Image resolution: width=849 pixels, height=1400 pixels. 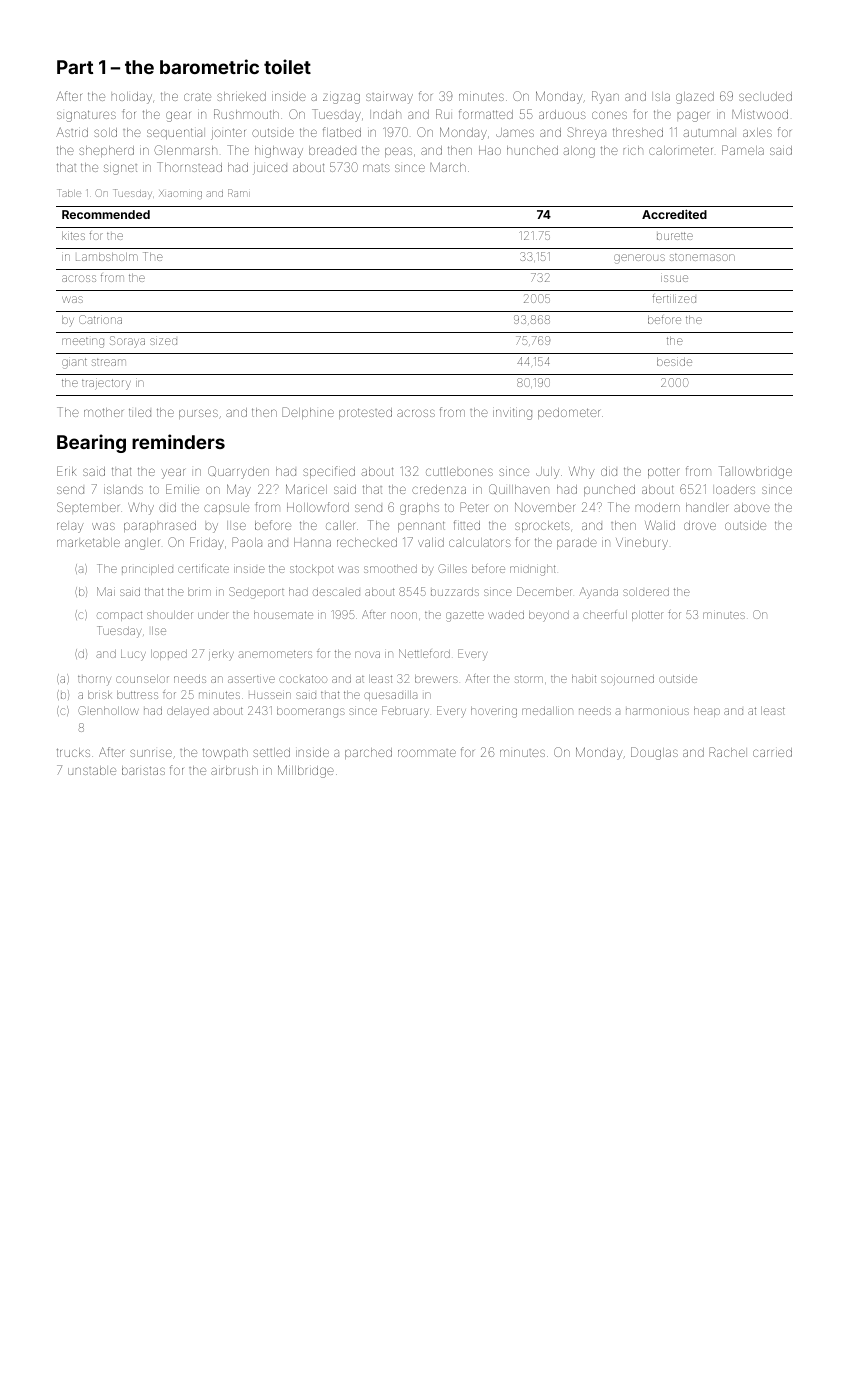 What do you see at coordinates (75, 67) in the screenshot?
I see `Part` at bounding box center [75, 67].
